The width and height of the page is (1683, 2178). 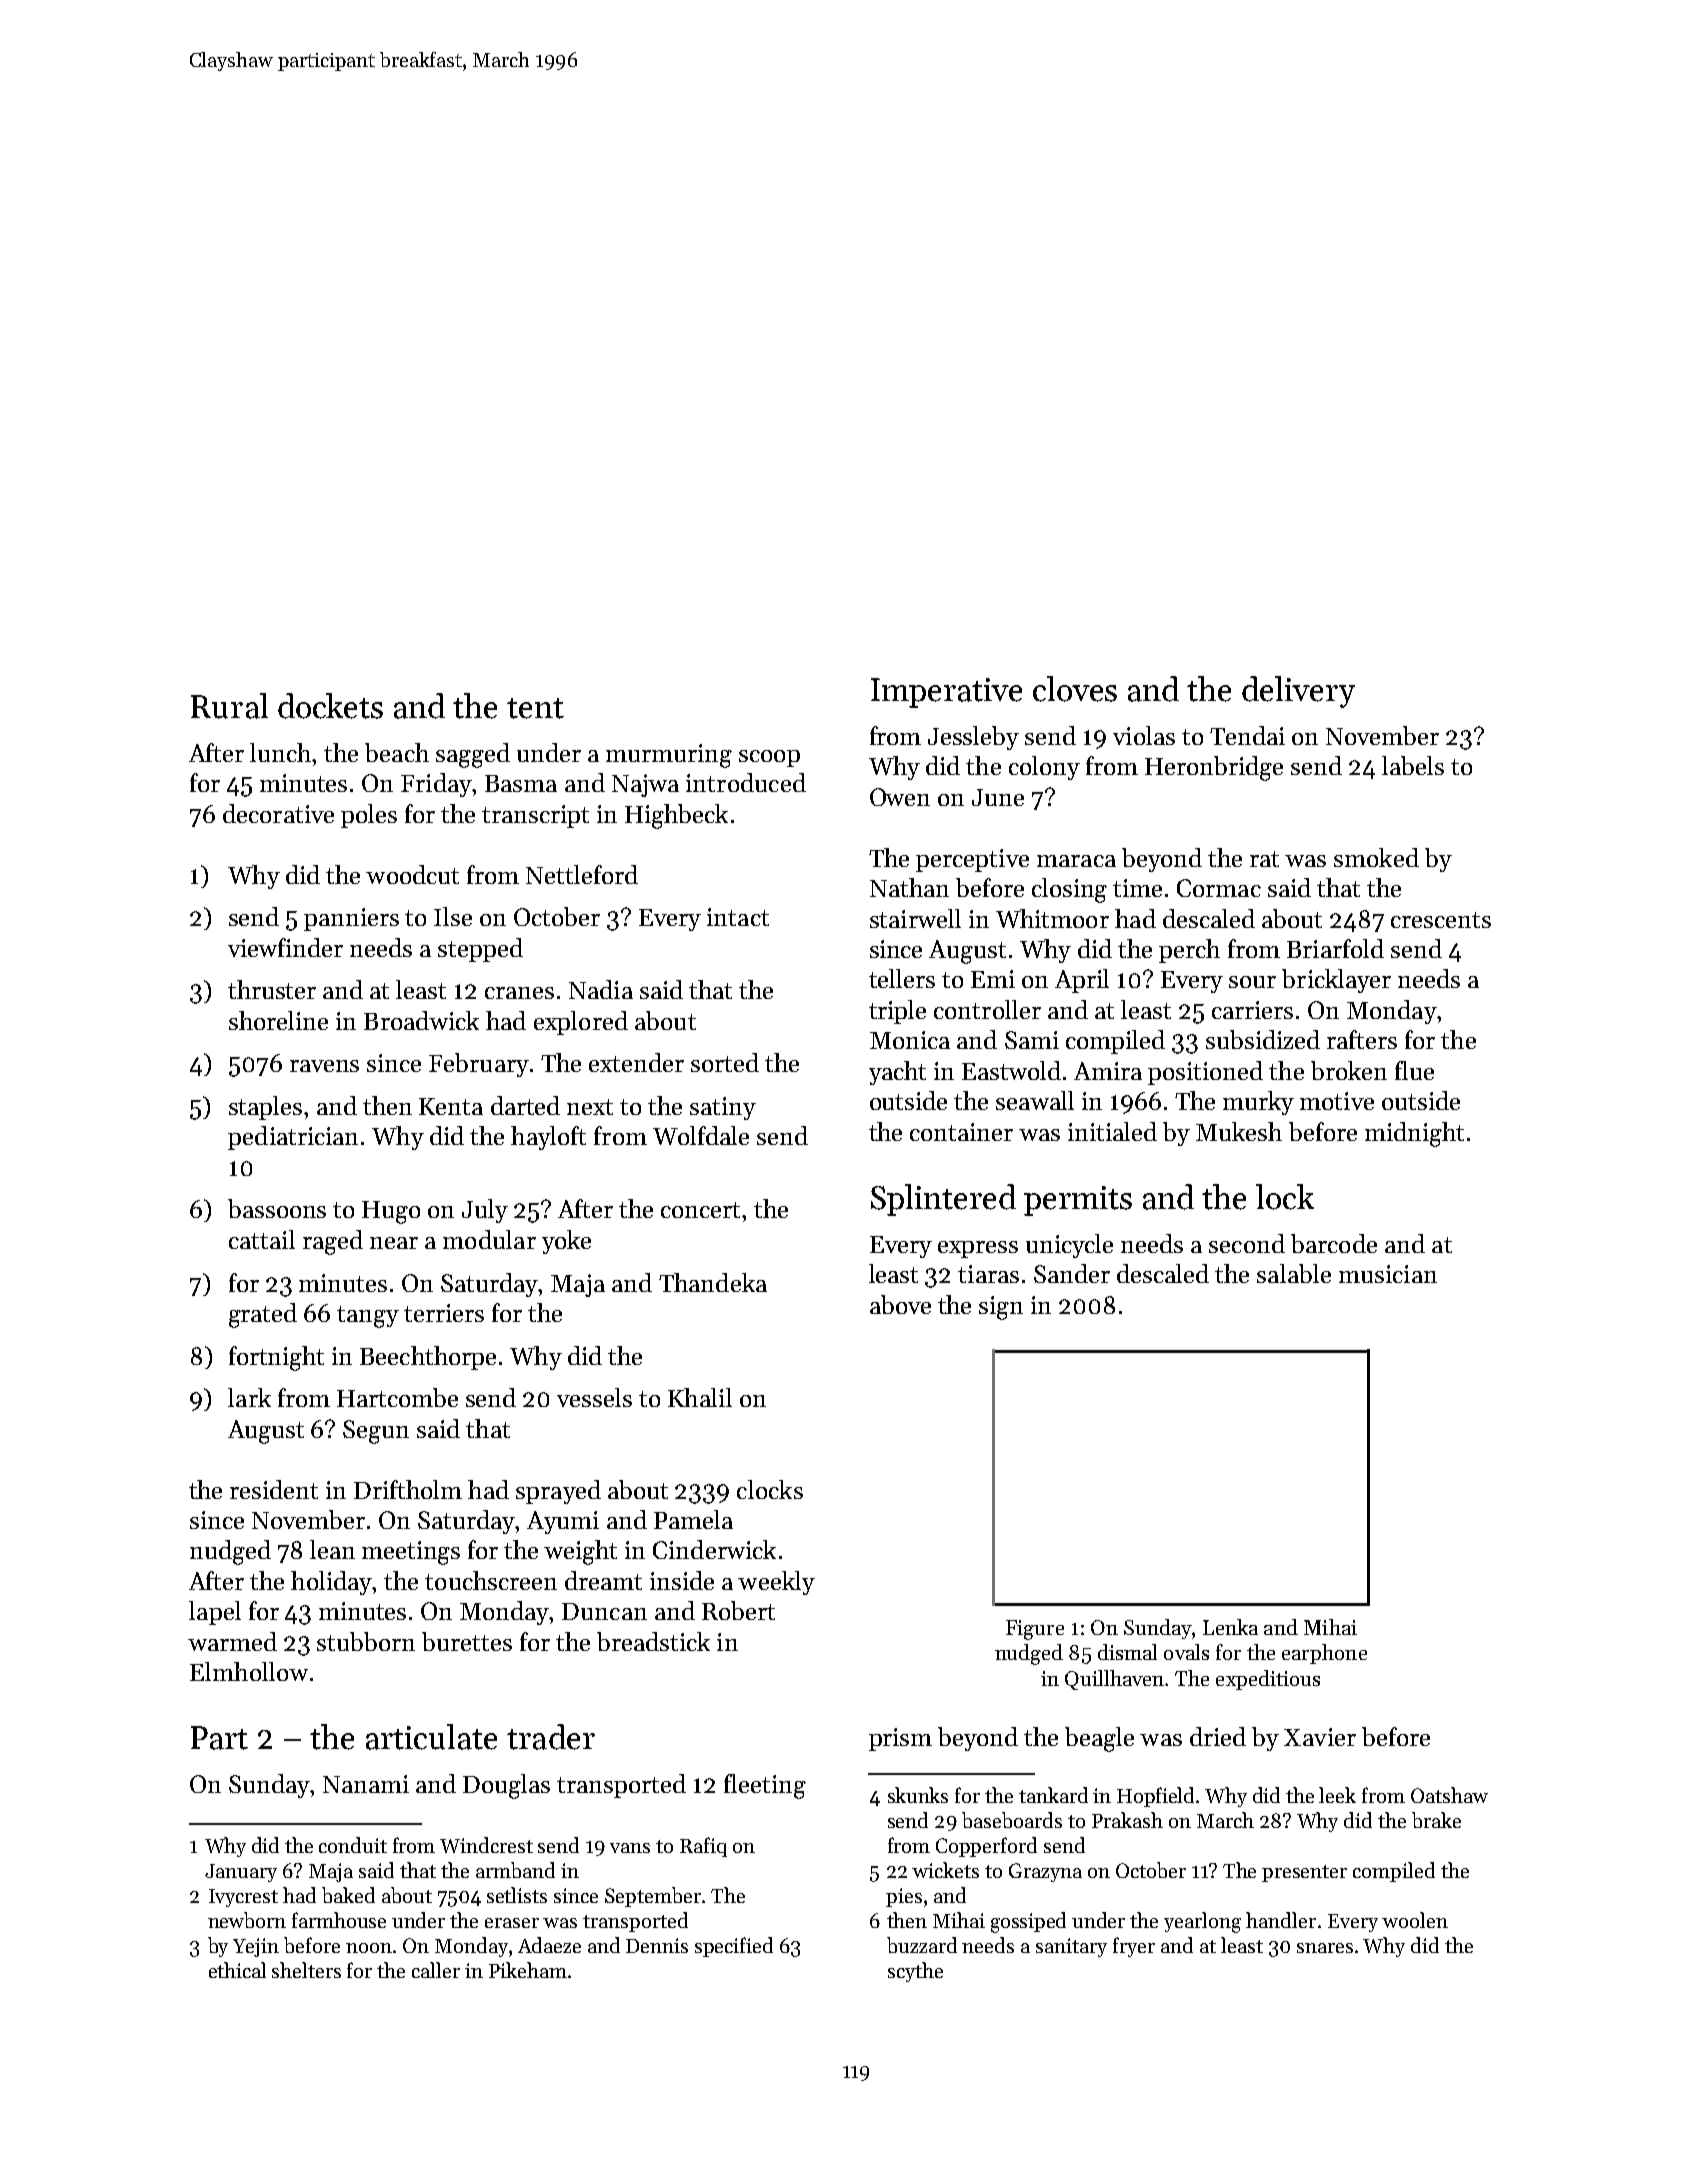 I want to click on ethical, so click(x=237, y=1970).
